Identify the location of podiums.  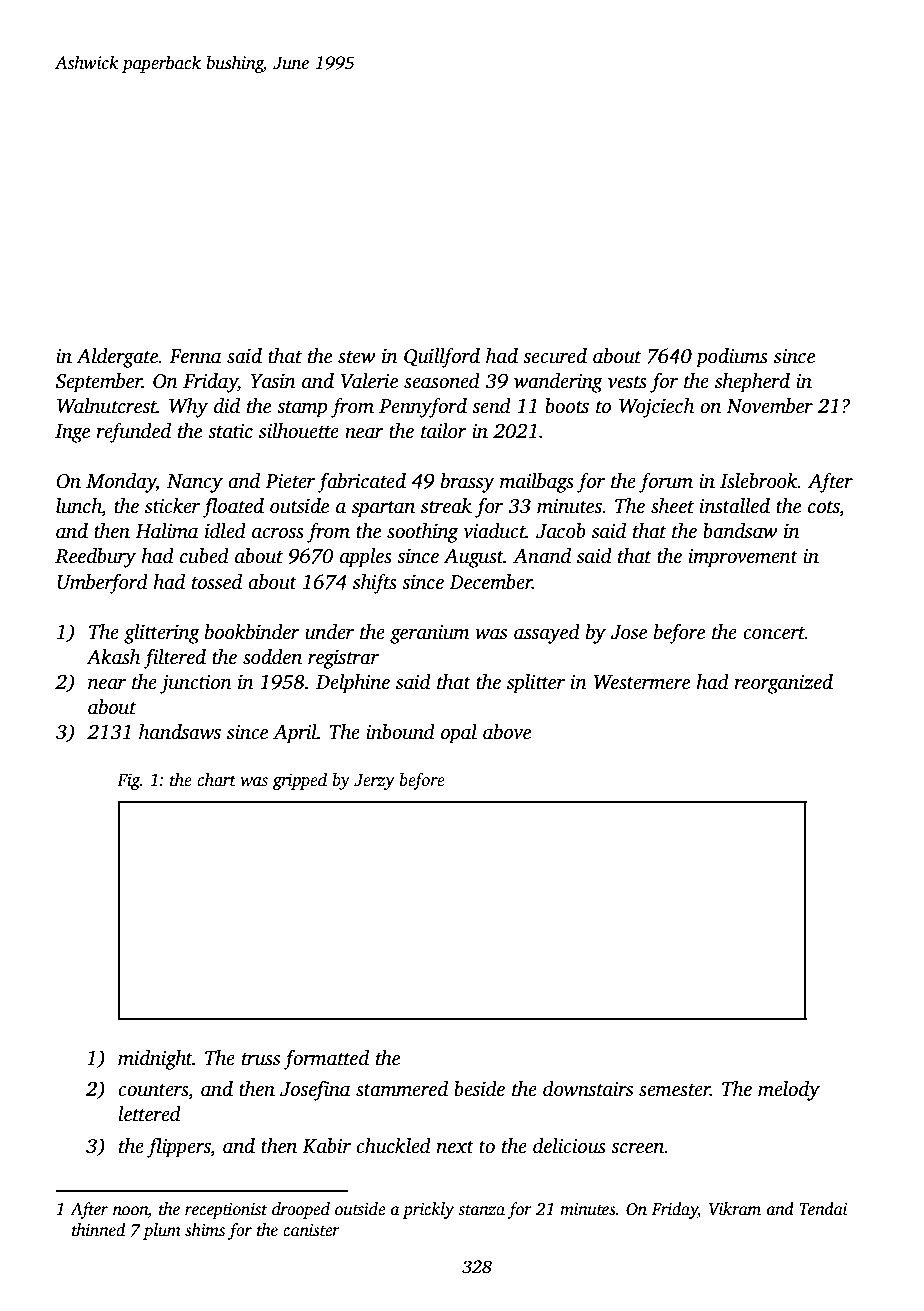
(732, 358).
